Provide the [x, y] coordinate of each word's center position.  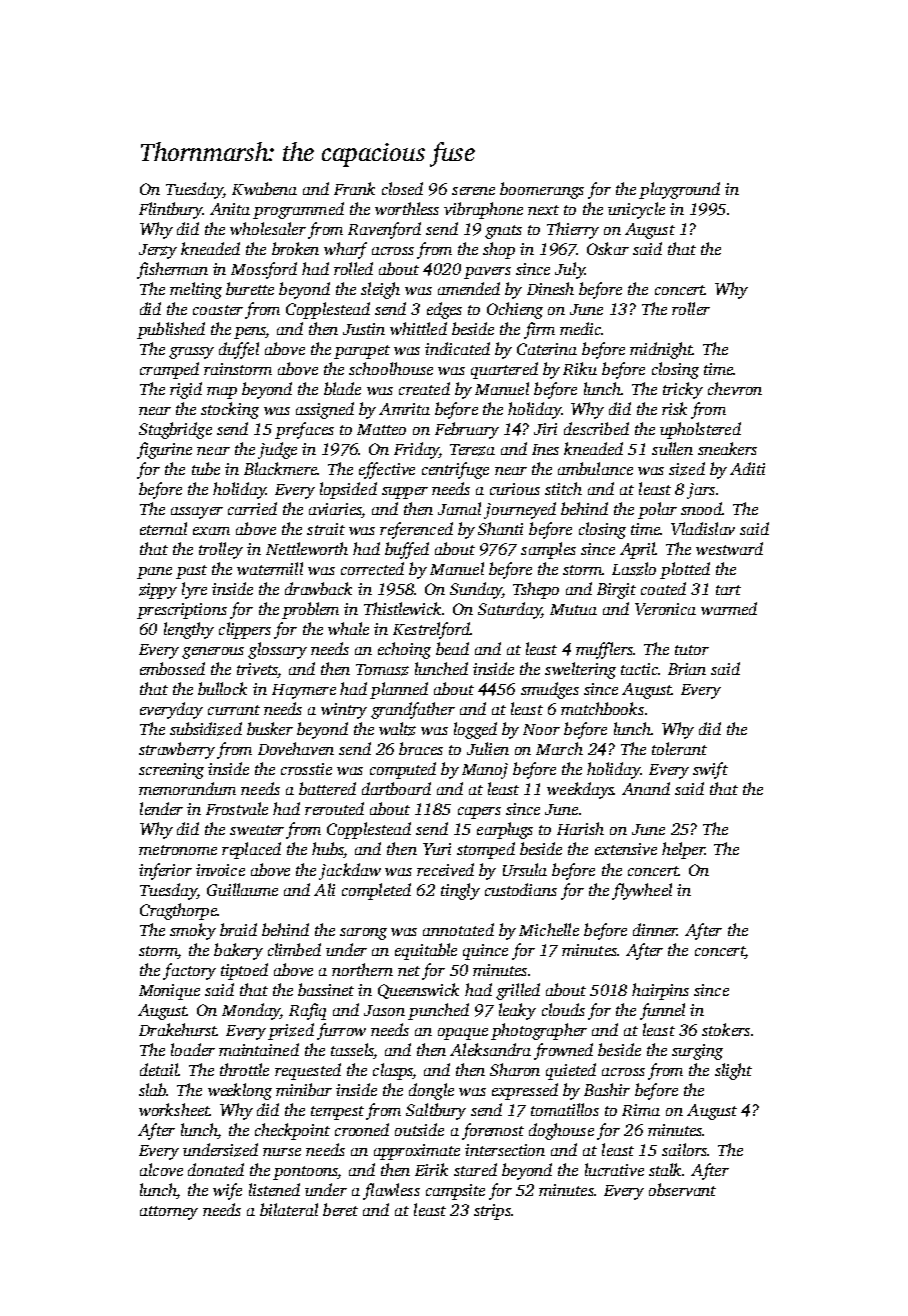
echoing [404, 650]
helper [683, 850]
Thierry [573, 230]
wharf [345, 250]
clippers [245, 630]
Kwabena [264, 188]
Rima [641, 1110]
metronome [178, 850]
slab [153, 1089]
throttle [244, 1069]
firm [539, 330]
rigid [186, 390]
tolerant [679, 748]
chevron [735, 388]
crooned [362, 1129]
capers [479, 813]
